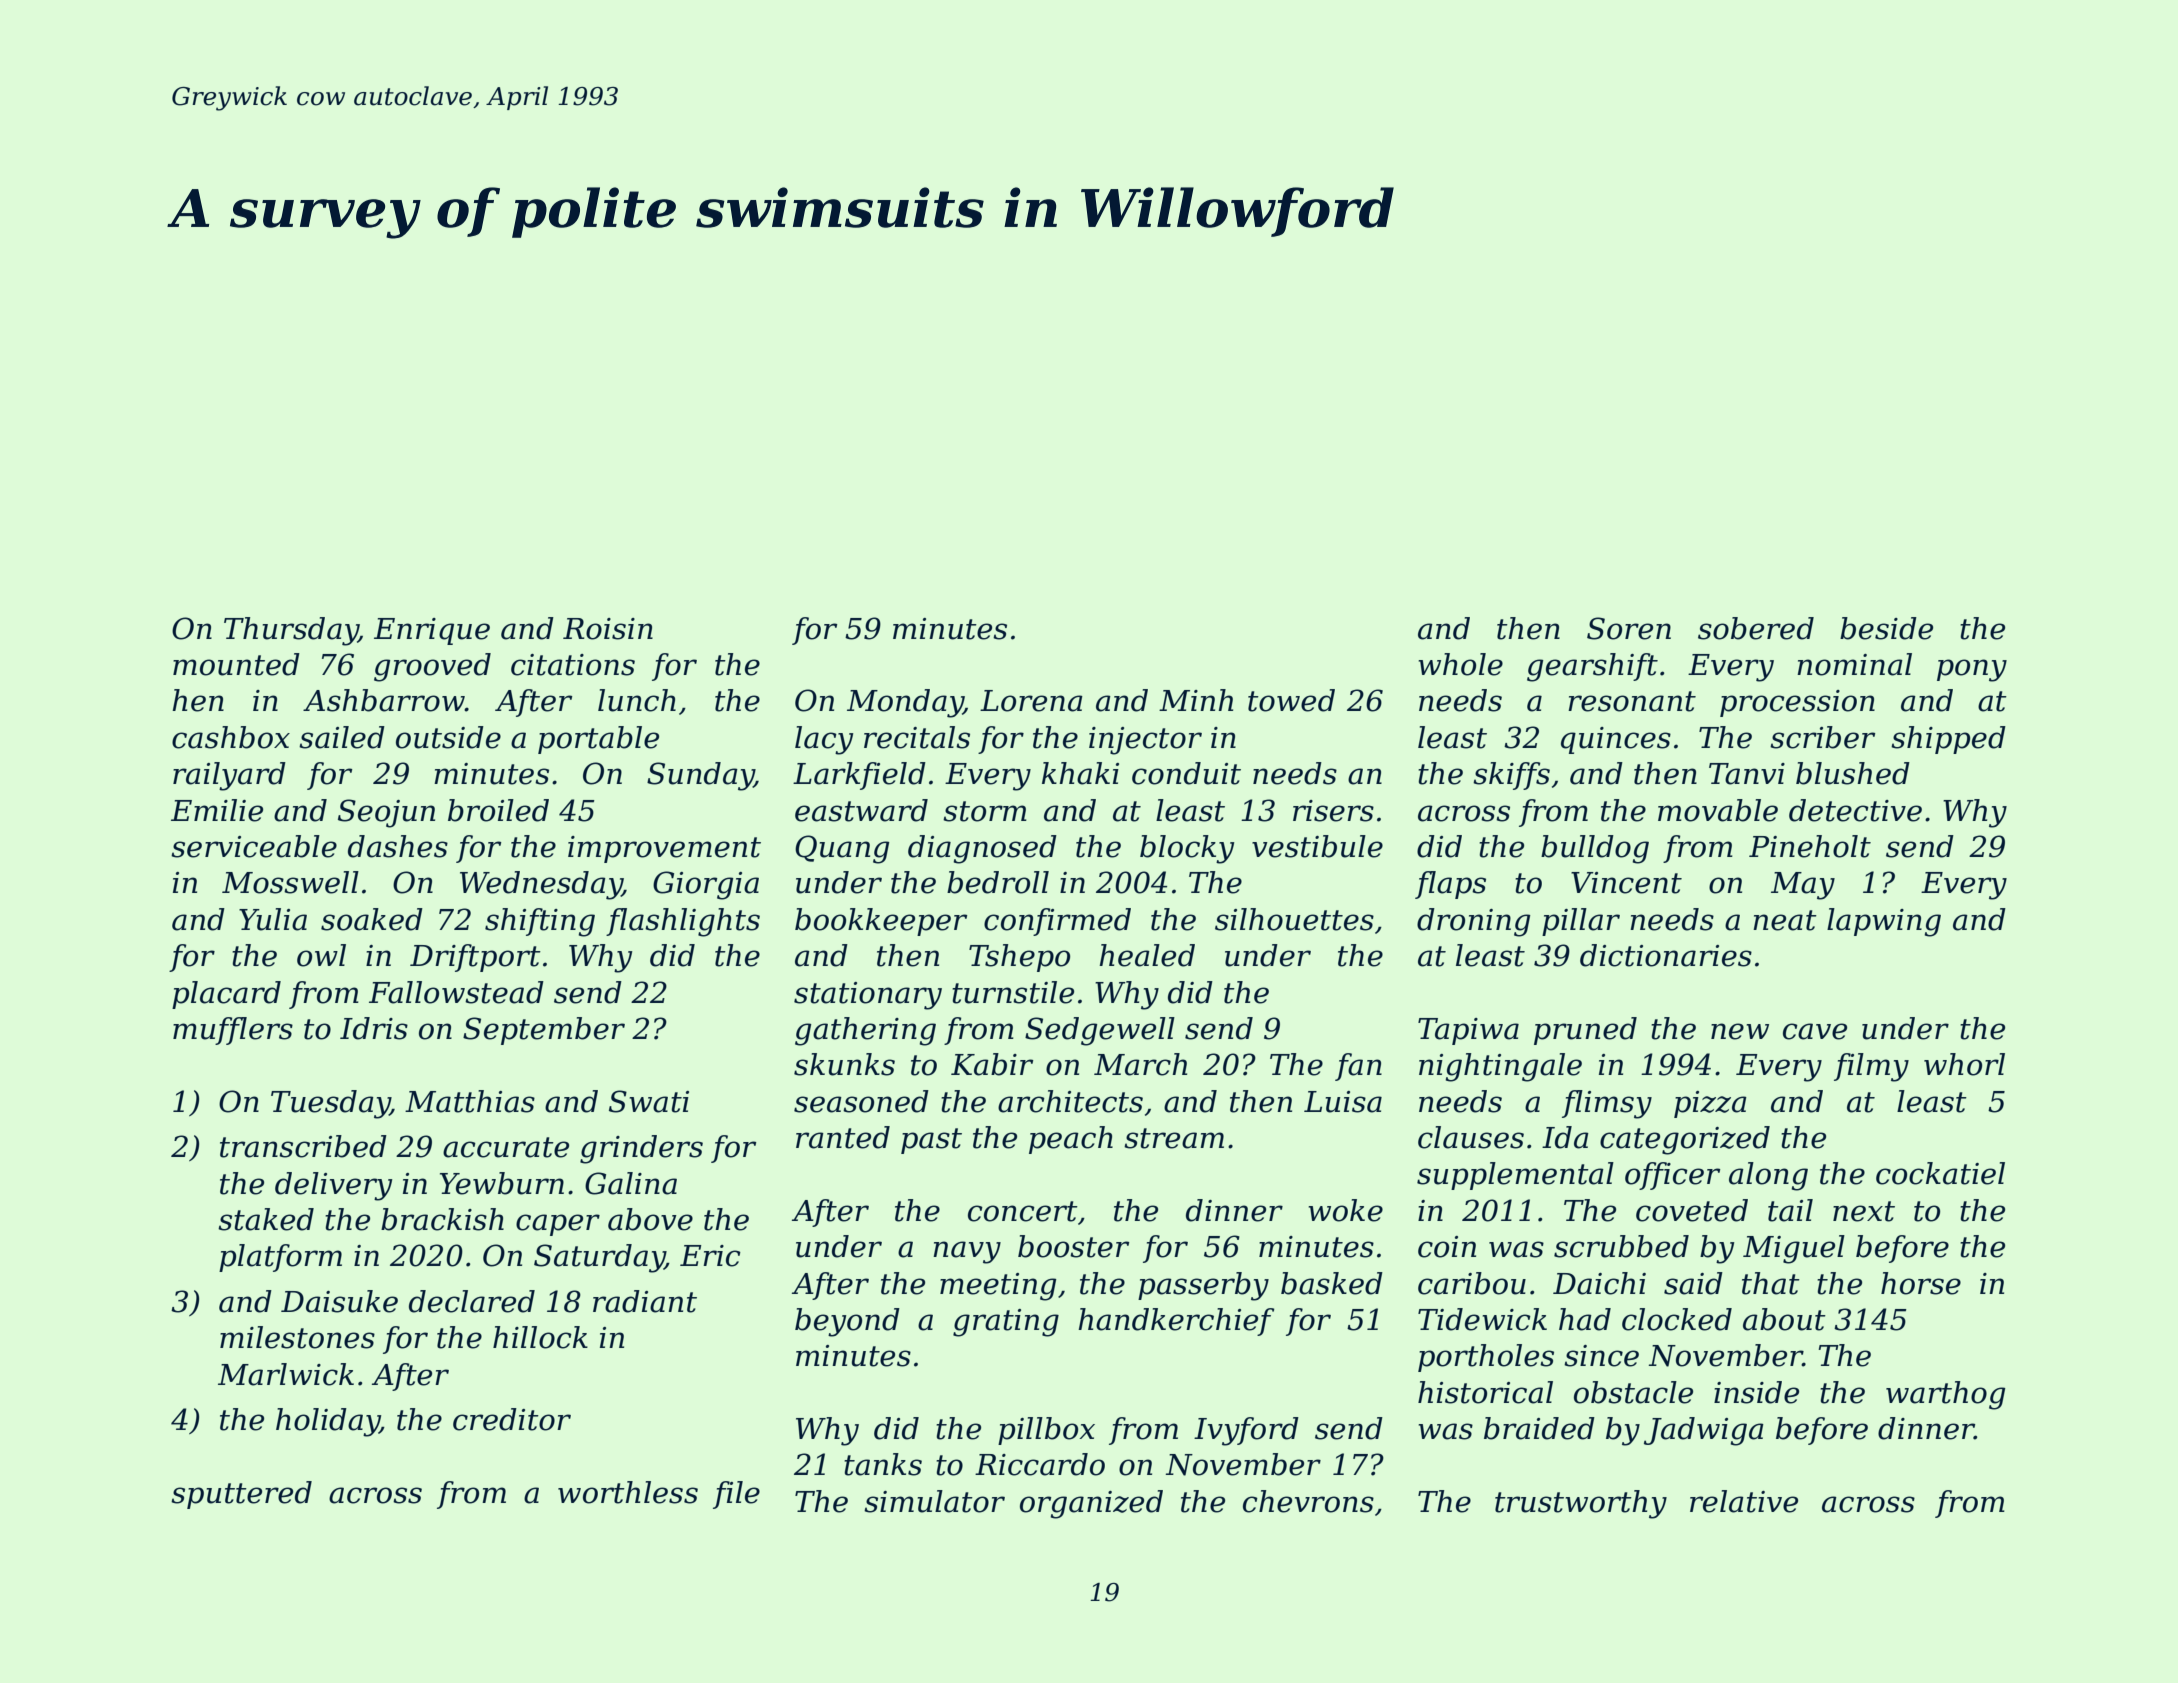  I want to click on Soren, so click(1629, 628).
